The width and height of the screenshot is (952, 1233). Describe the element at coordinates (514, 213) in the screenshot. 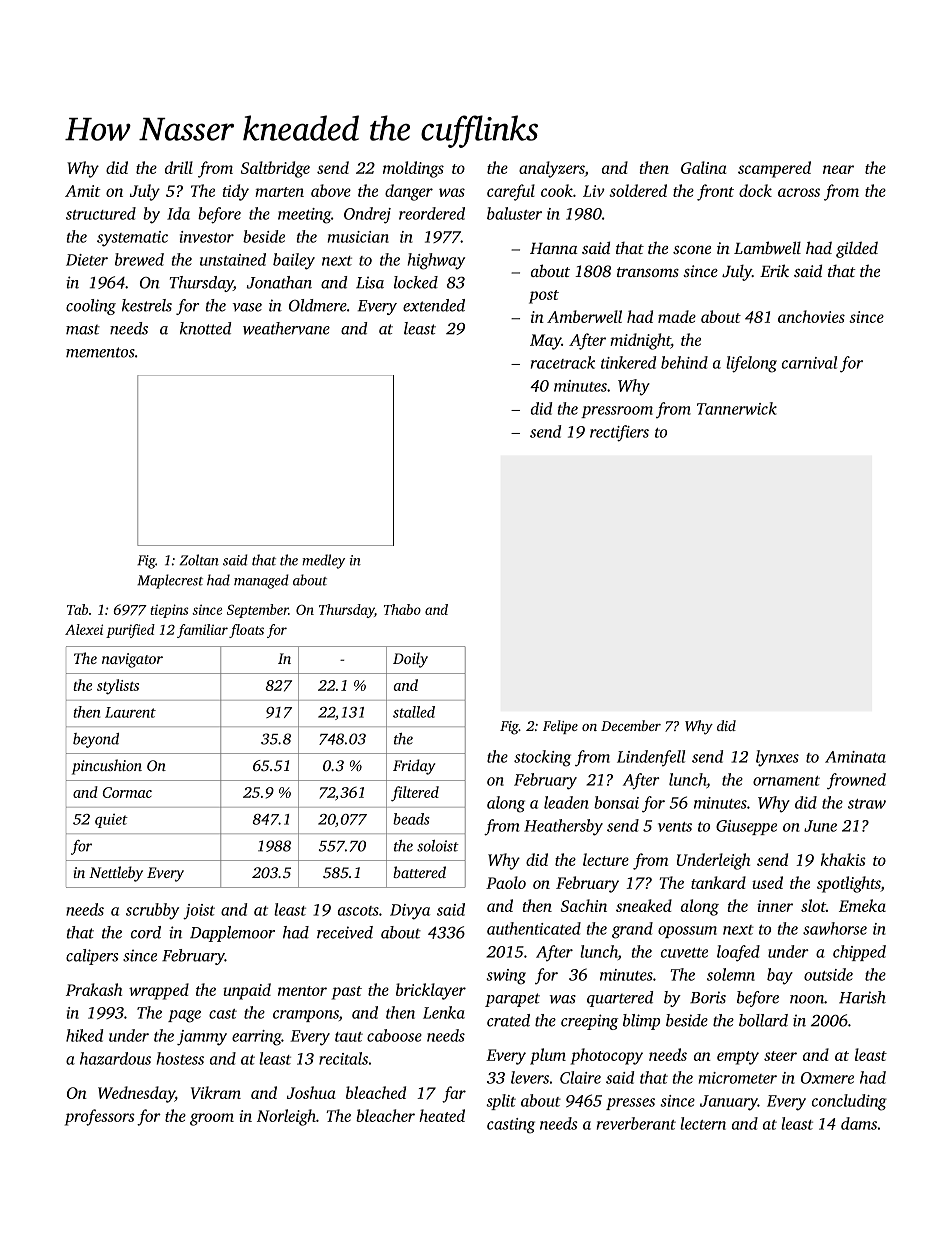

I see `baluster` at that location.
